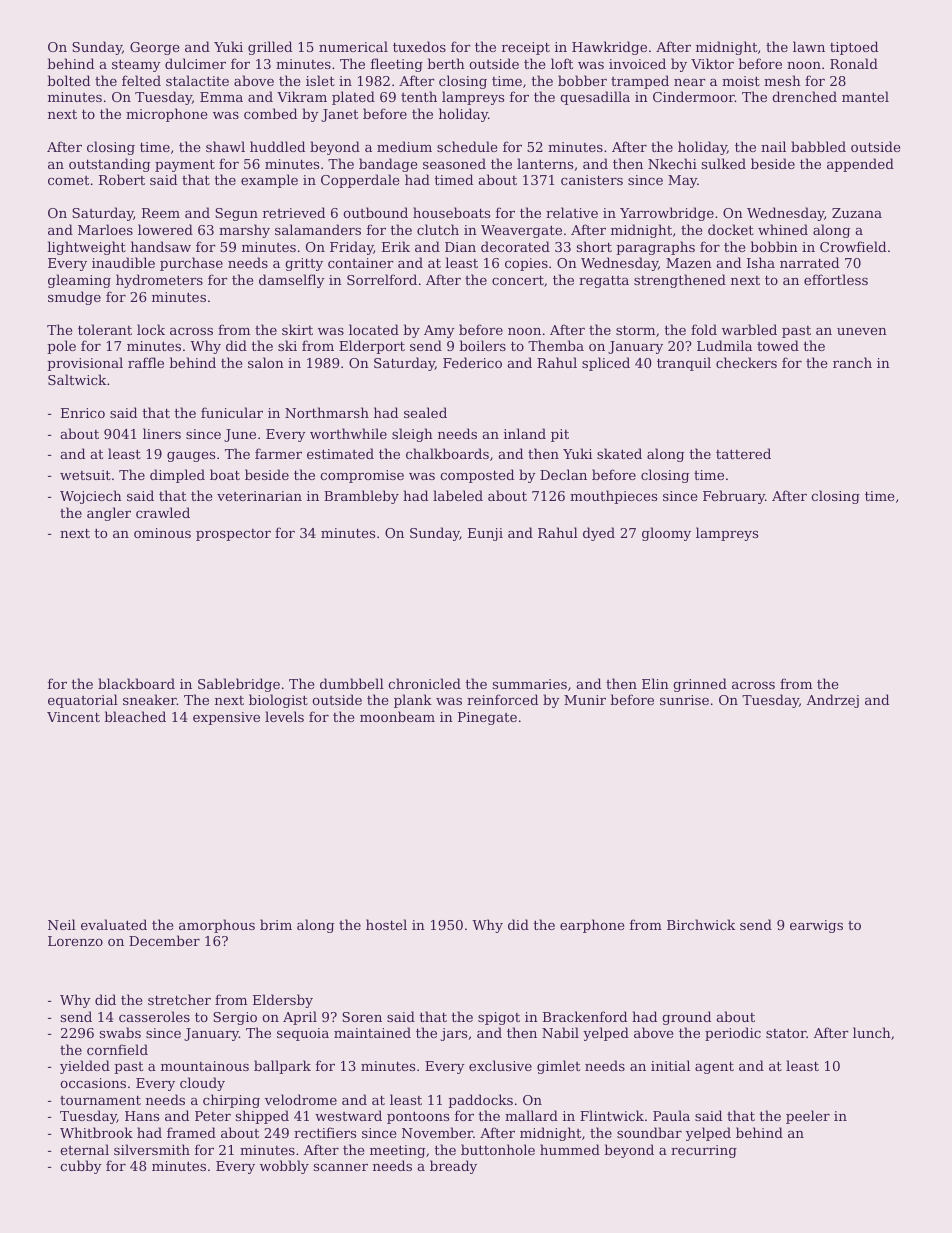  Describe the element at coordinates (362, 1017) in the screenshot. I see `Soren` at that location.
